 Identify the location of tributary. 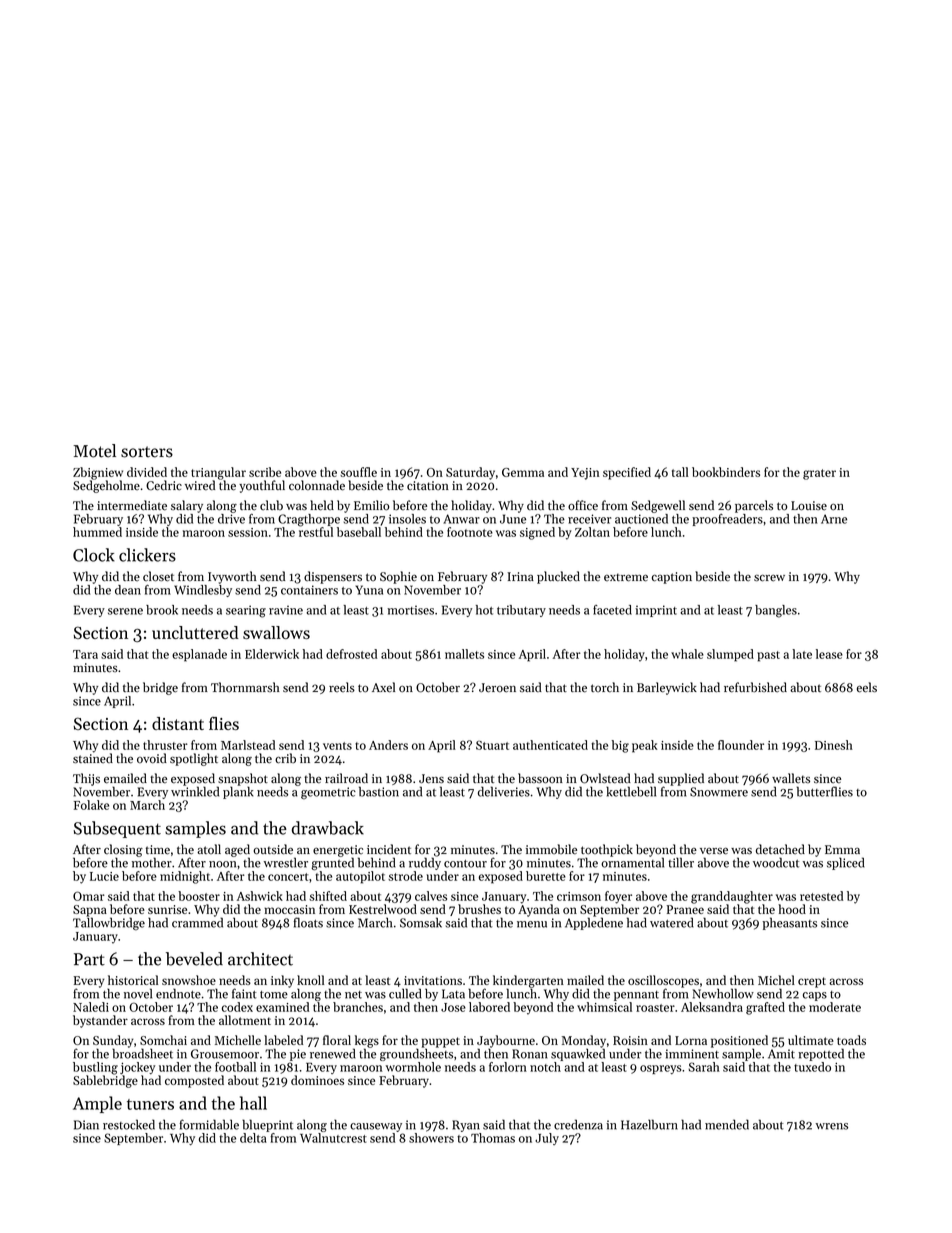
(521, 611).
